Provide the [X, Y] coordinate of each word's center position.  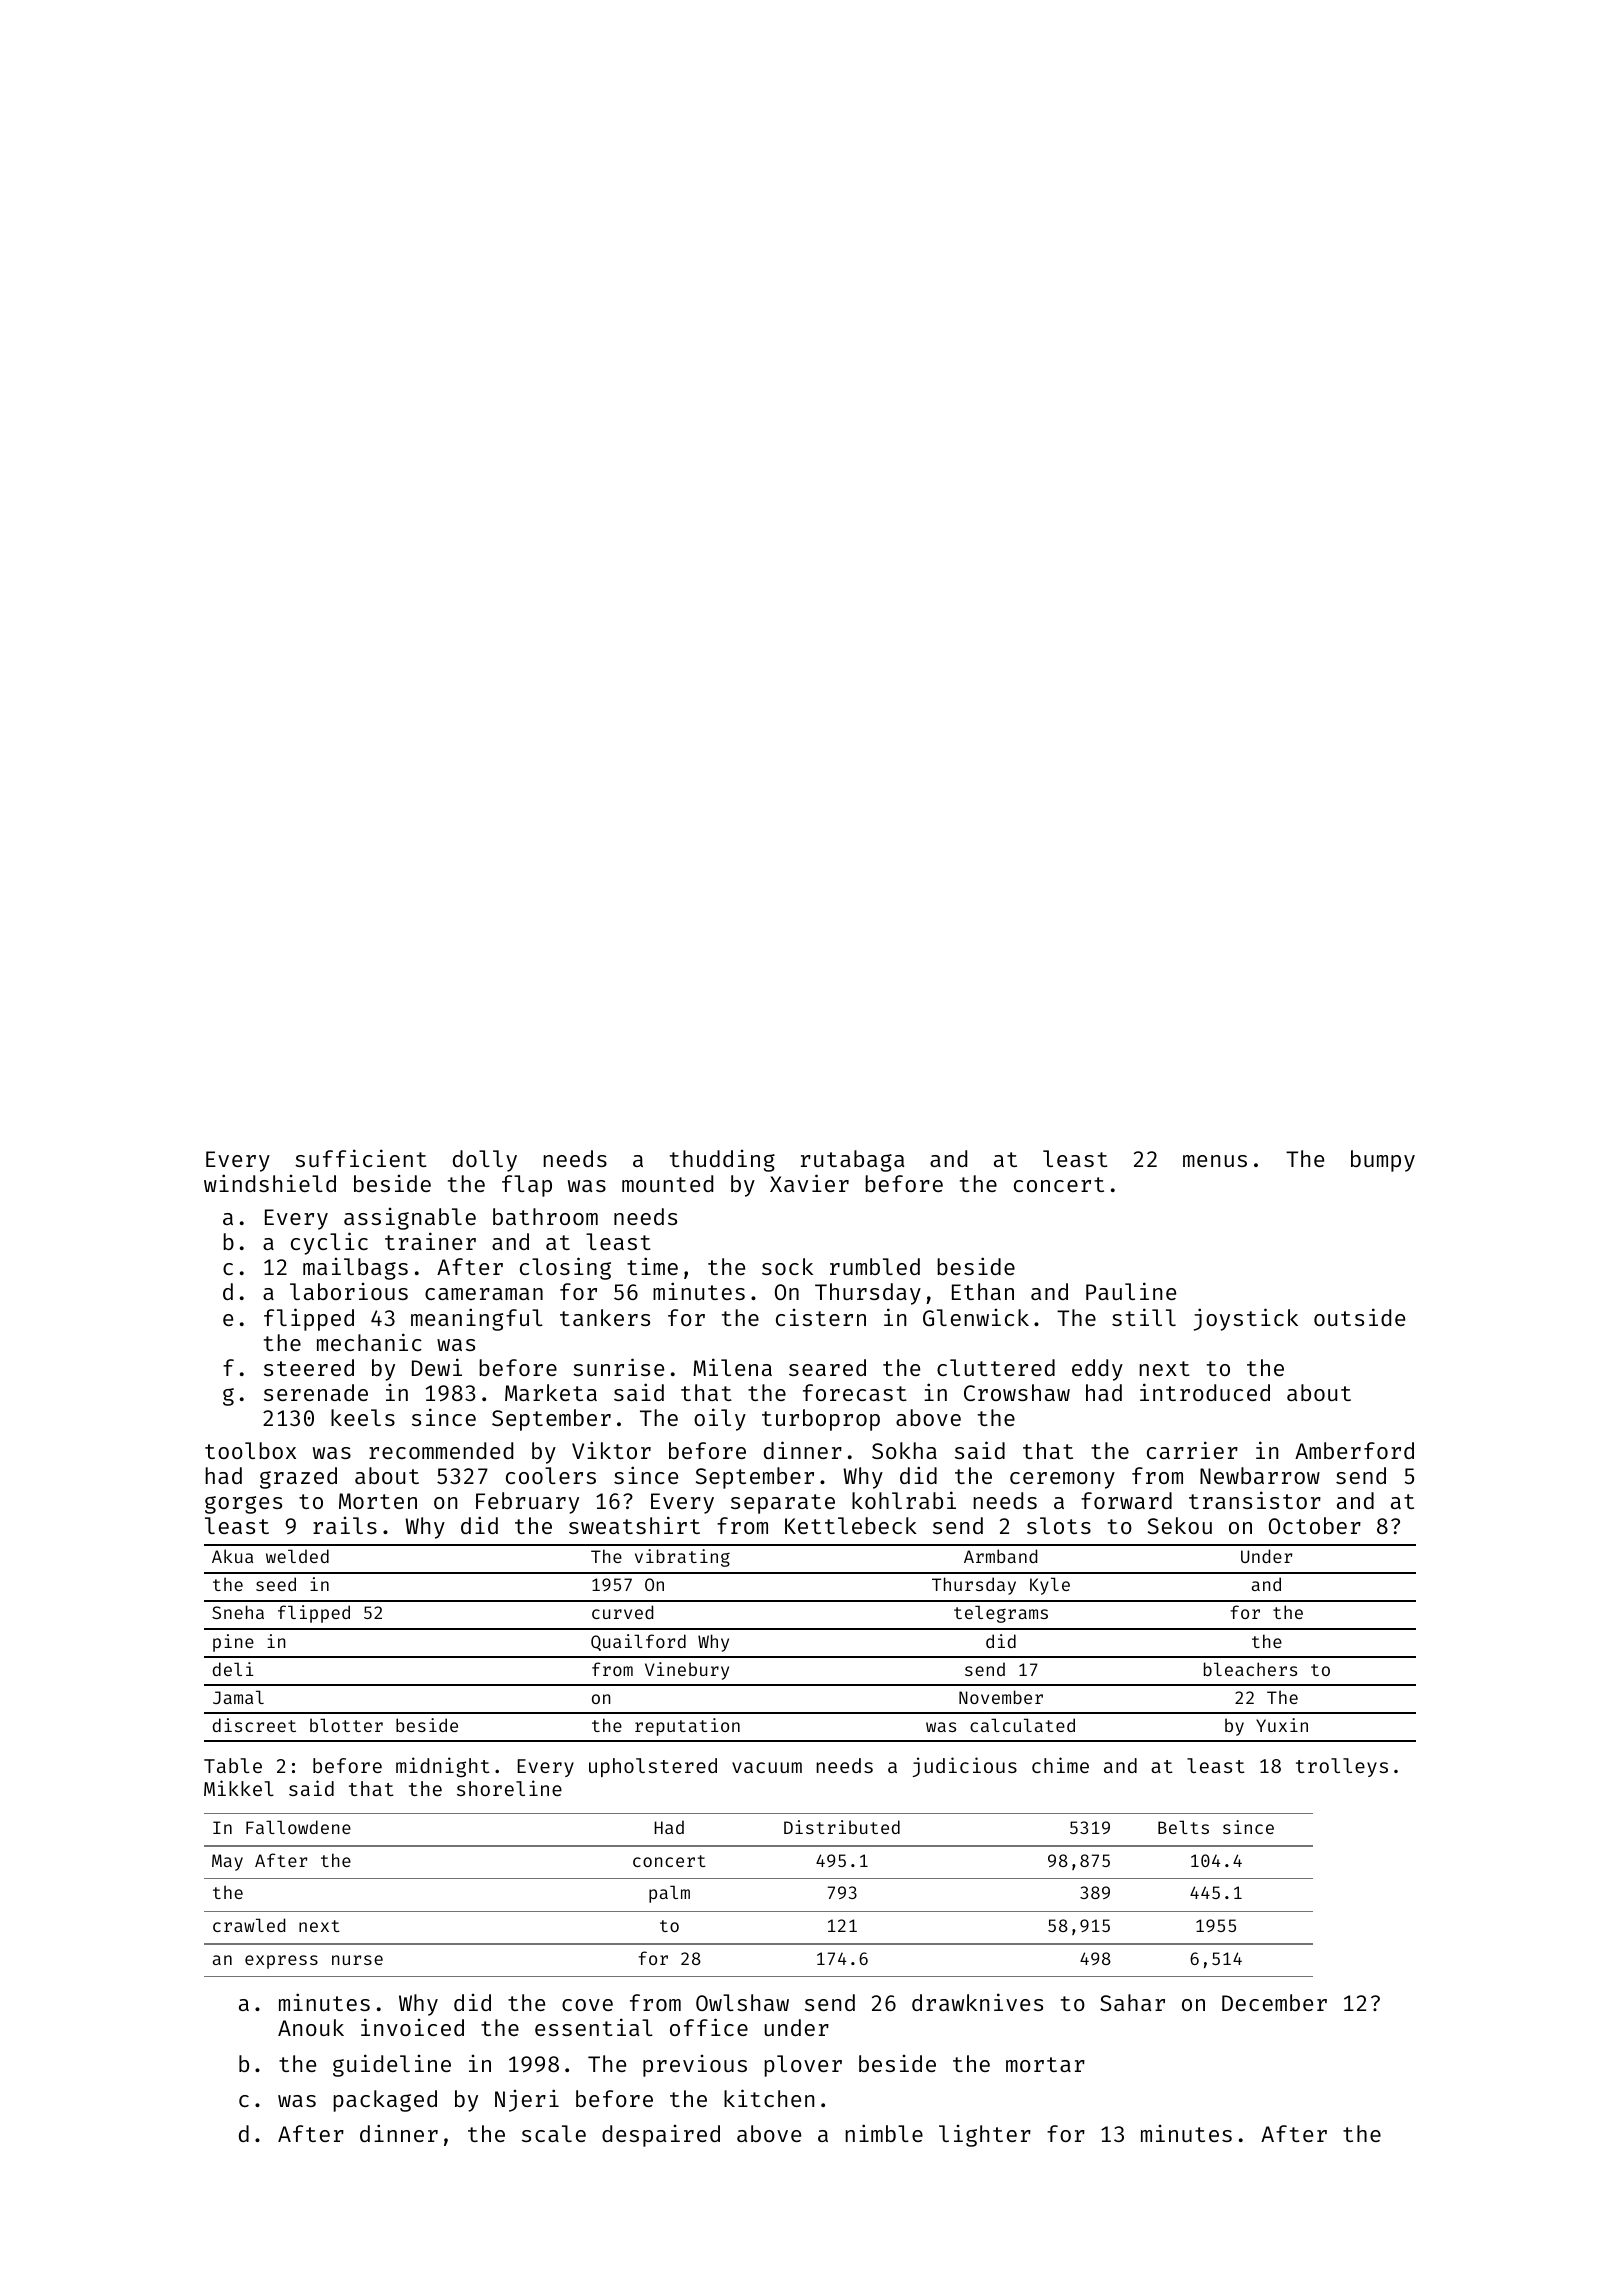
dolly [485, 1161]
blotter [346, 1725]
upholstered [653, 1767]
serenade [316, 1392]
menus [1215, 1161]
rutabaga [852, 1161]
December [1274, 2002]
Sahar [1132, 2002]
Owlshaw [742, 2002]
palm [669, 1894]
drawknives [977, 2002]
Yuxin [1282, 1725]
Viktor [611, 1450]
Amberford [1354, 1450]
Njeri [527, 2100]
